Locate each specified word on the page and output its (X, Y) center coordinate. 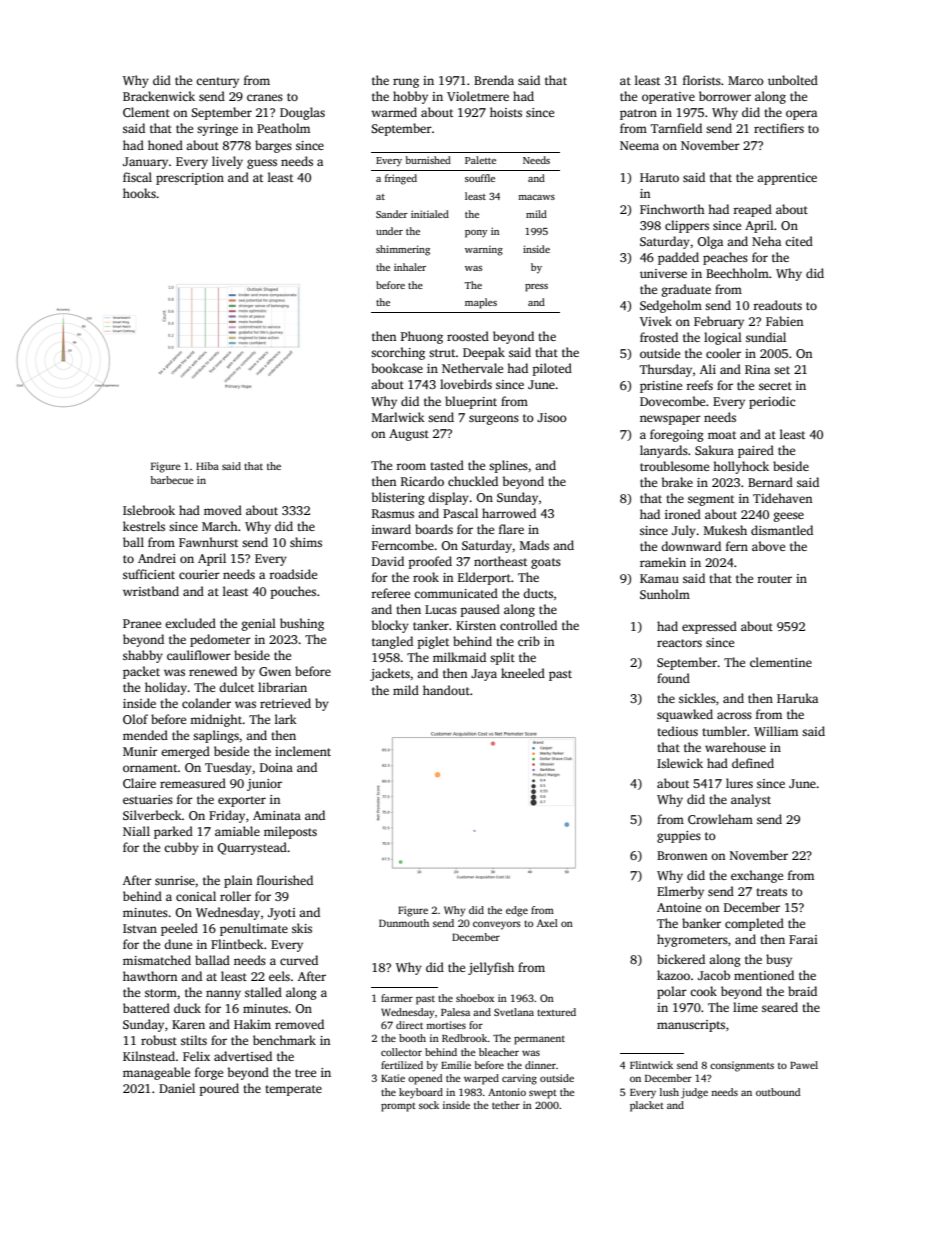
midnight (216, 720)
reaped (753, 210)
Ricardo (422, 481)
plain (238, 881)
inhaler (410, 267)
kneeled (523, 673)
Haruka (797, 698)
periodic (772, 402)
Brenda (494, 80)
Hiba (207, 466)
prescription (190, 179)
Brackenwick (159, 96)
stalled (263, 992)
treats (771, 892)
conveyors (497, 925)
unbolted (793, 80)
